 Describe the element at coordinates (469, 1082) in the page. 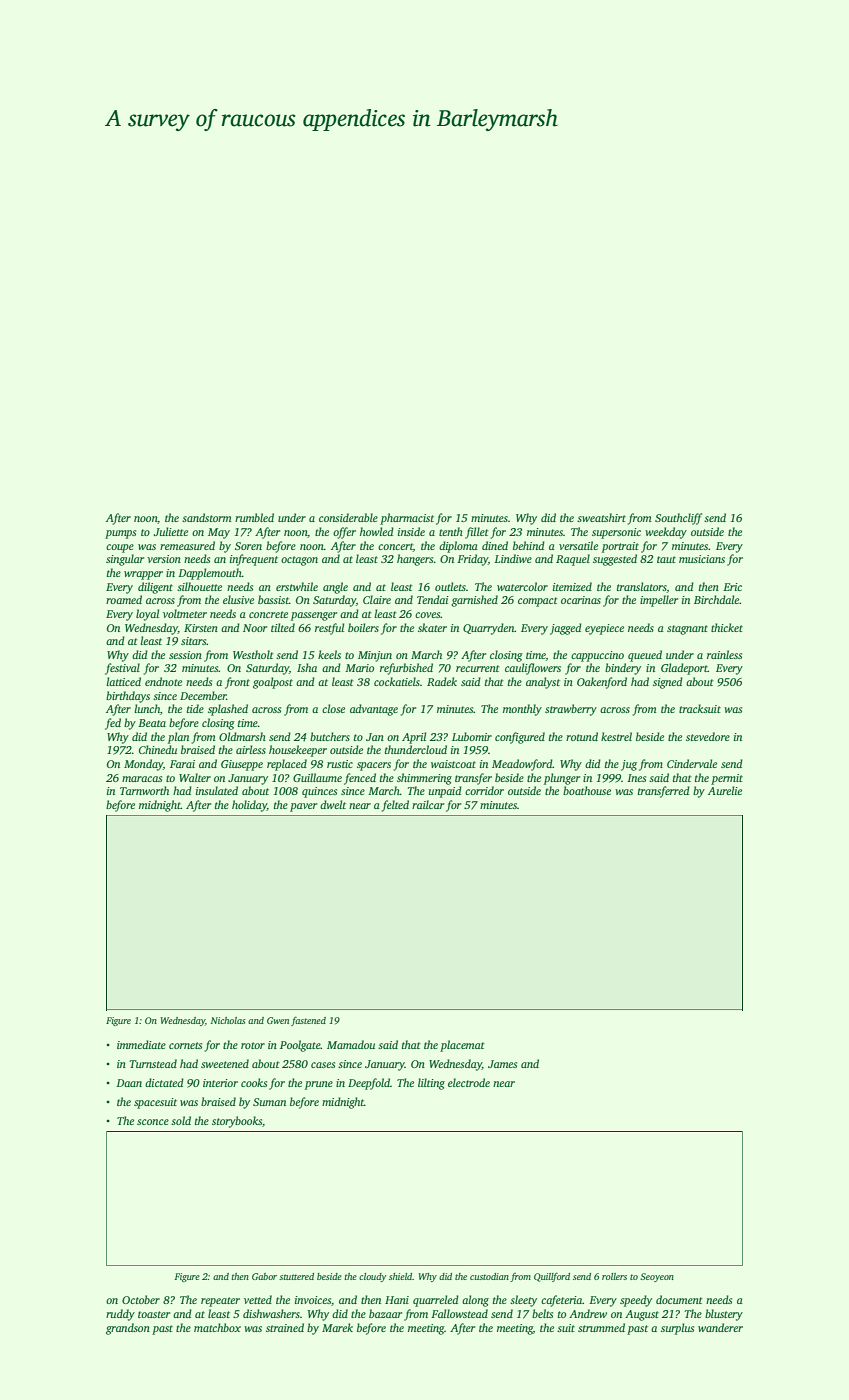

I see `electrode` at that location.
